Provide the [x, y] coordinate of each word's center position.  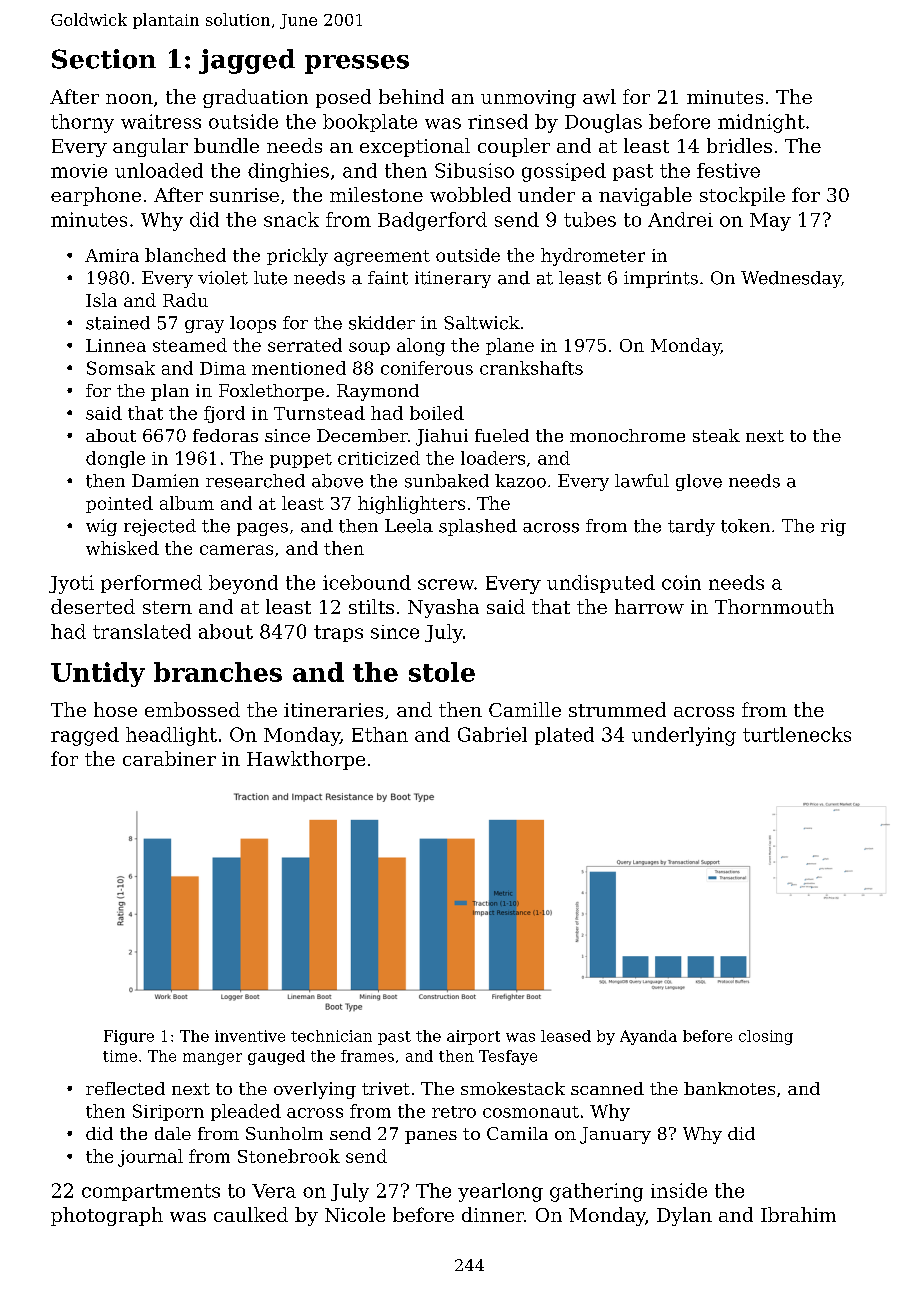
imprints [661, 279]
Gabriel [492, 734]
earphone [96, 196]
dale [173, 1133]
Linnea [116, 345]
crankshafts [531, 368]
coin [681, 582]
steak [716, 435]
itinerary [453, 279]
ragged [85, 736]
